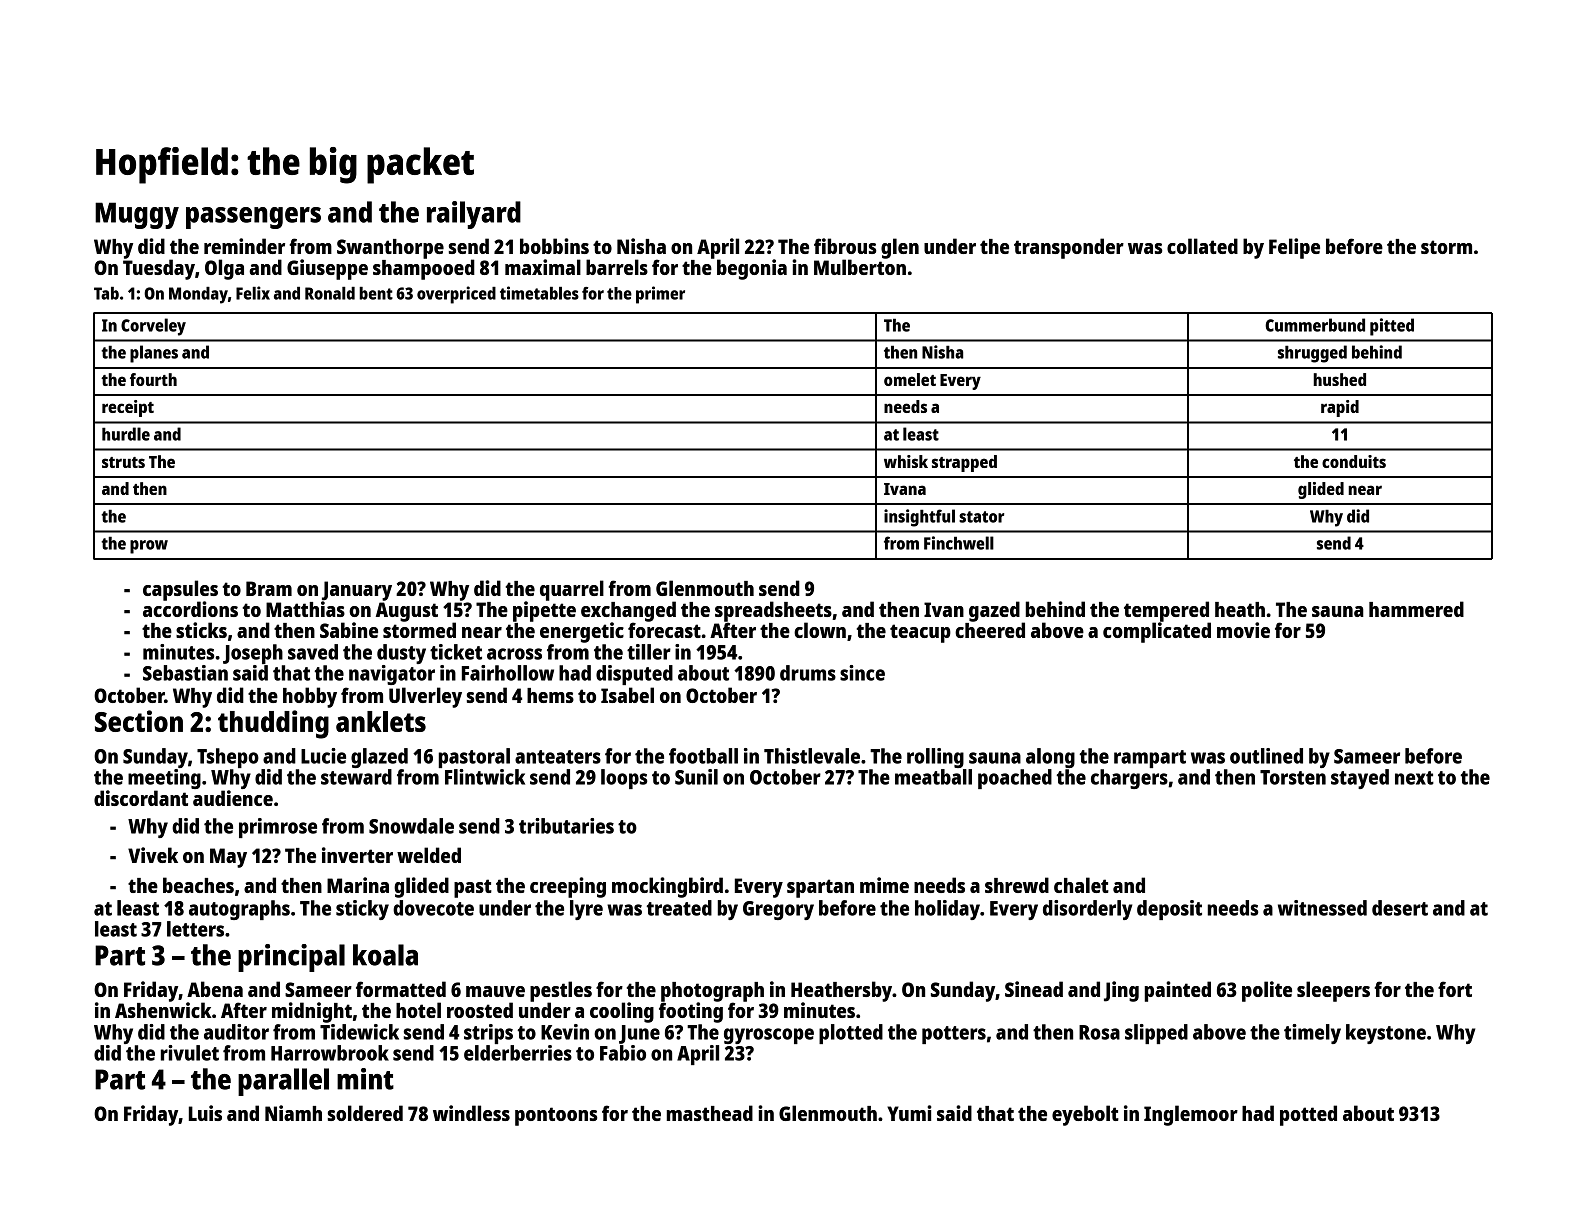 This page has width=1586, height=1225. Describe the element at coordinates (617, 267) in the page. I see `barrels` at that location.
